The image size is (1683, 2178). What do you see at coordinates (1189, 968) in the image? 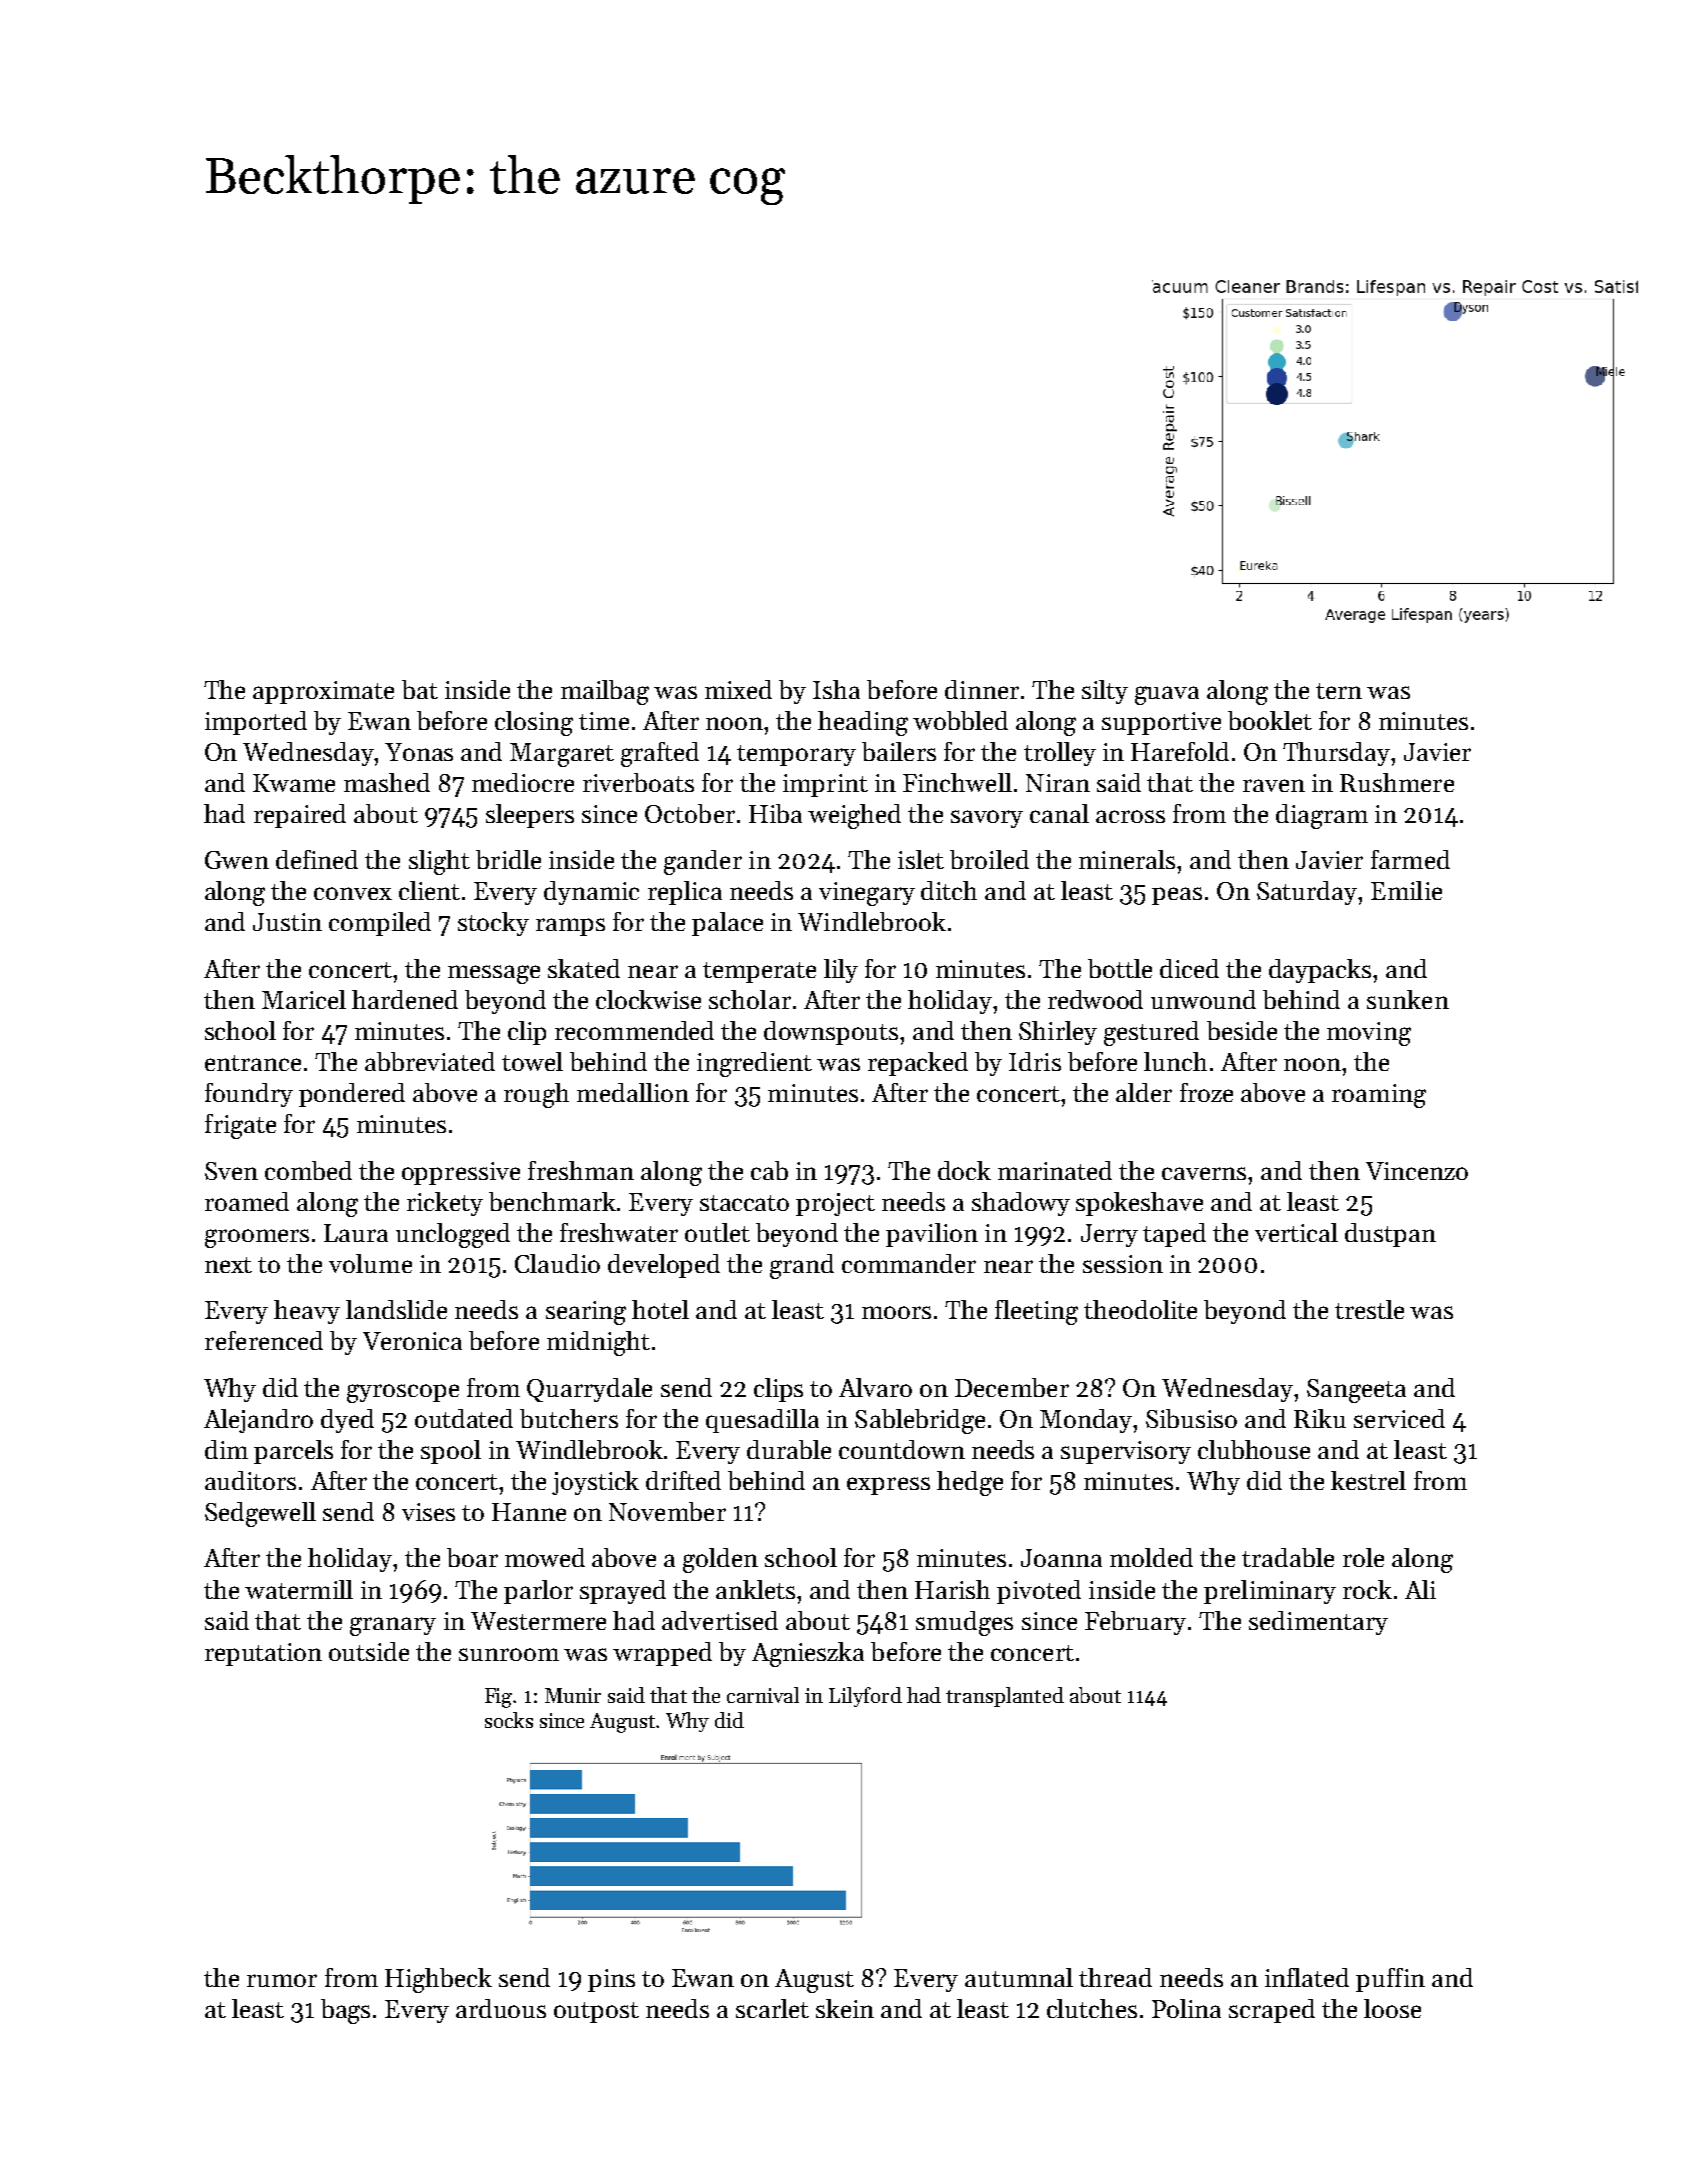
I see `diced` at bounding box center [1189, 968].
